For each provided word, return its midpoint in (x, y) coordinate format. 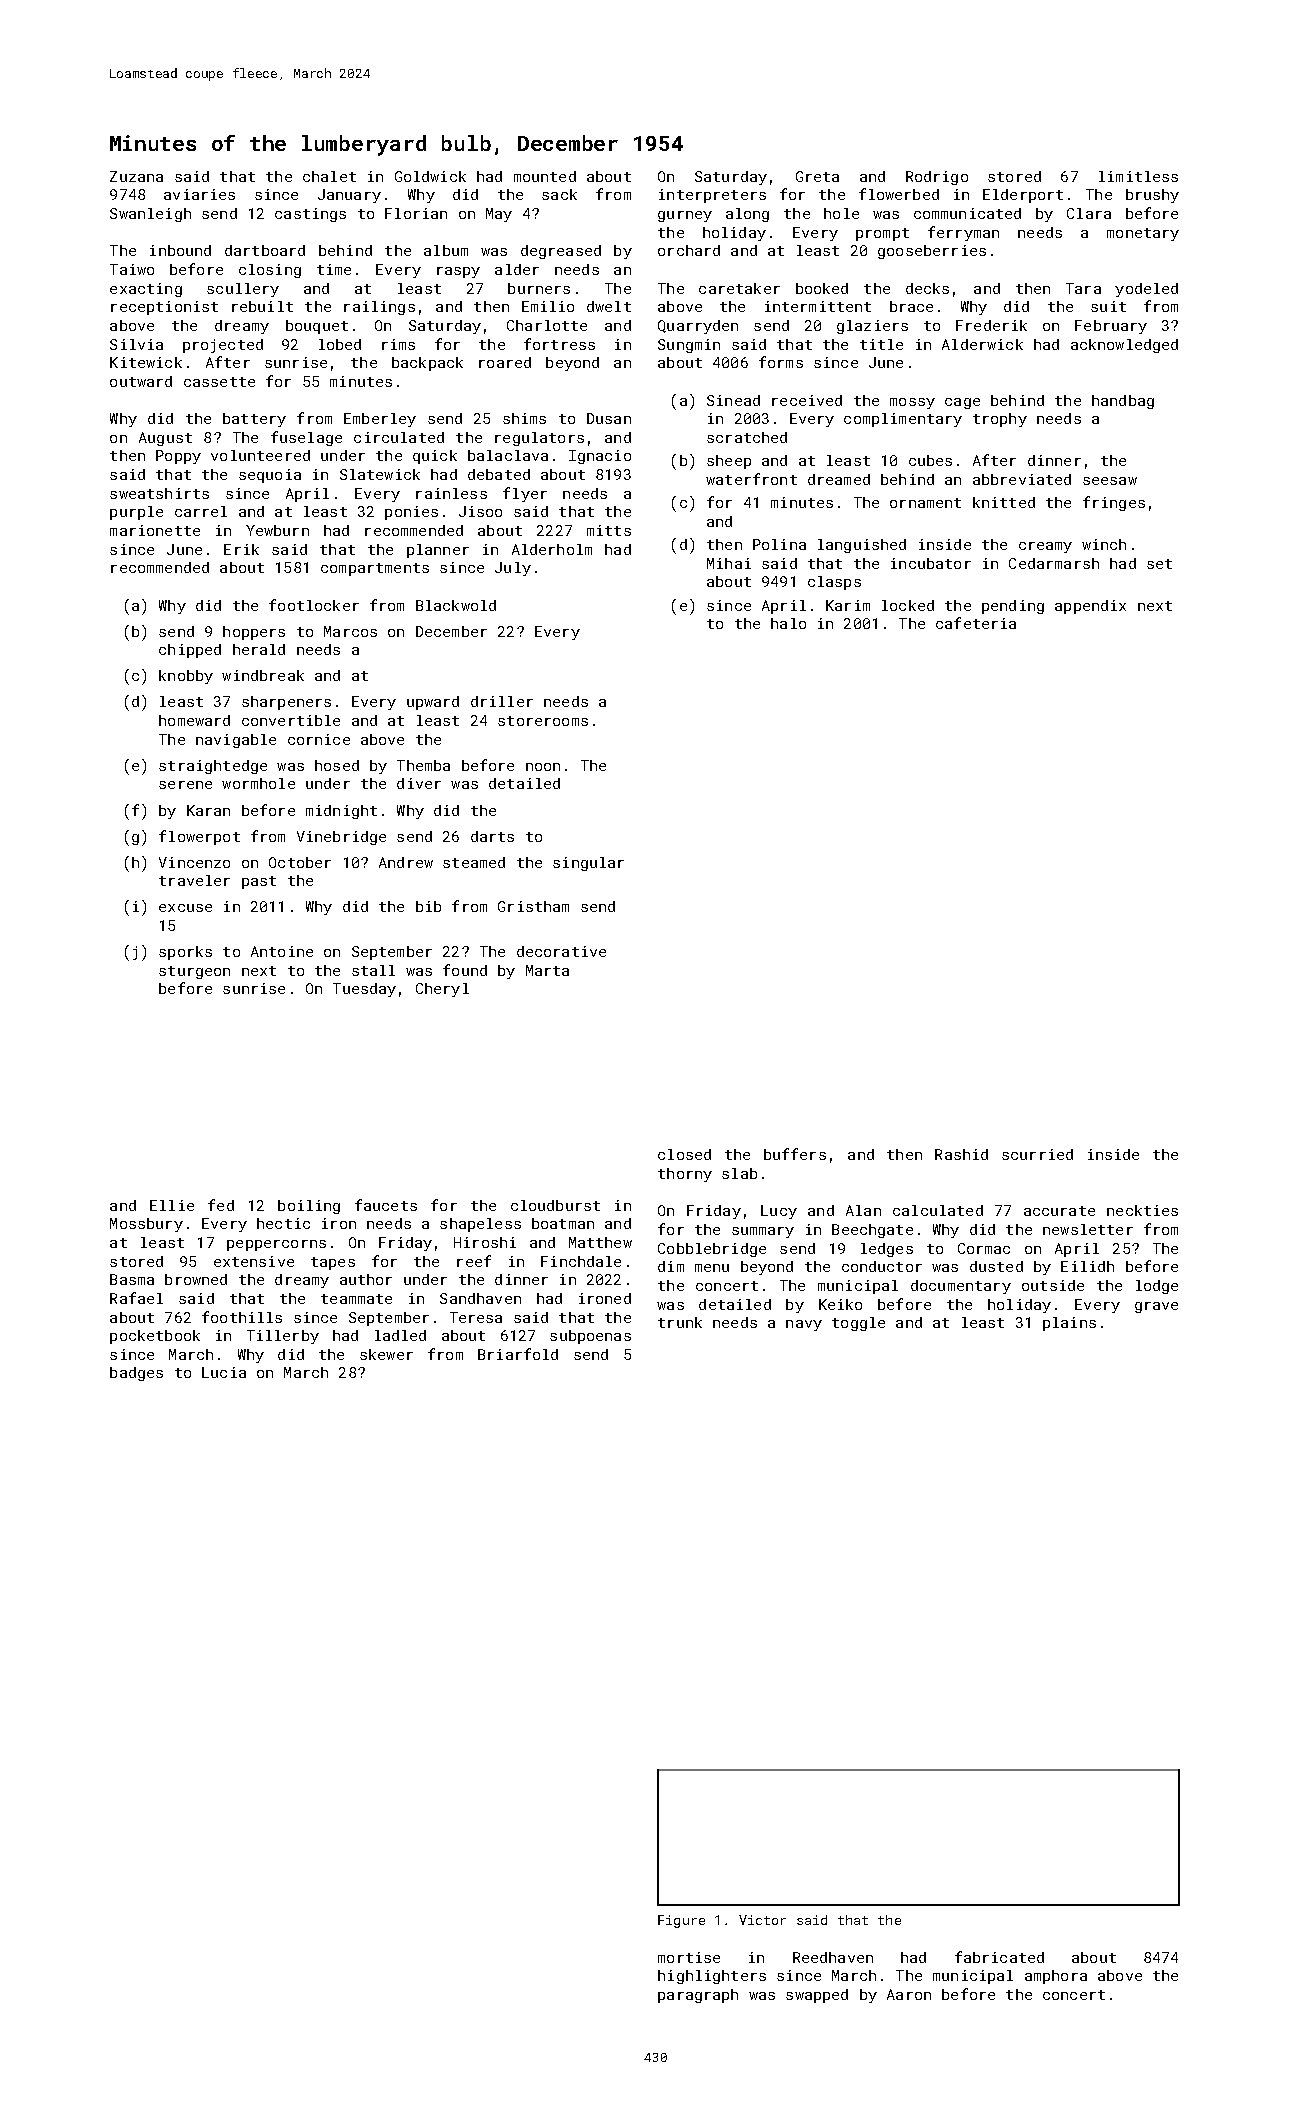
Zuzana (136, 176)
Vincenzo (194, 862)
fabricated (999, 1957)
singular (588, 864)
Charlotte (547, 325)
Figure (681, 1921)
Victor (762, 1920)
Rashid (961, 1154)
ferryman (963, 233)
